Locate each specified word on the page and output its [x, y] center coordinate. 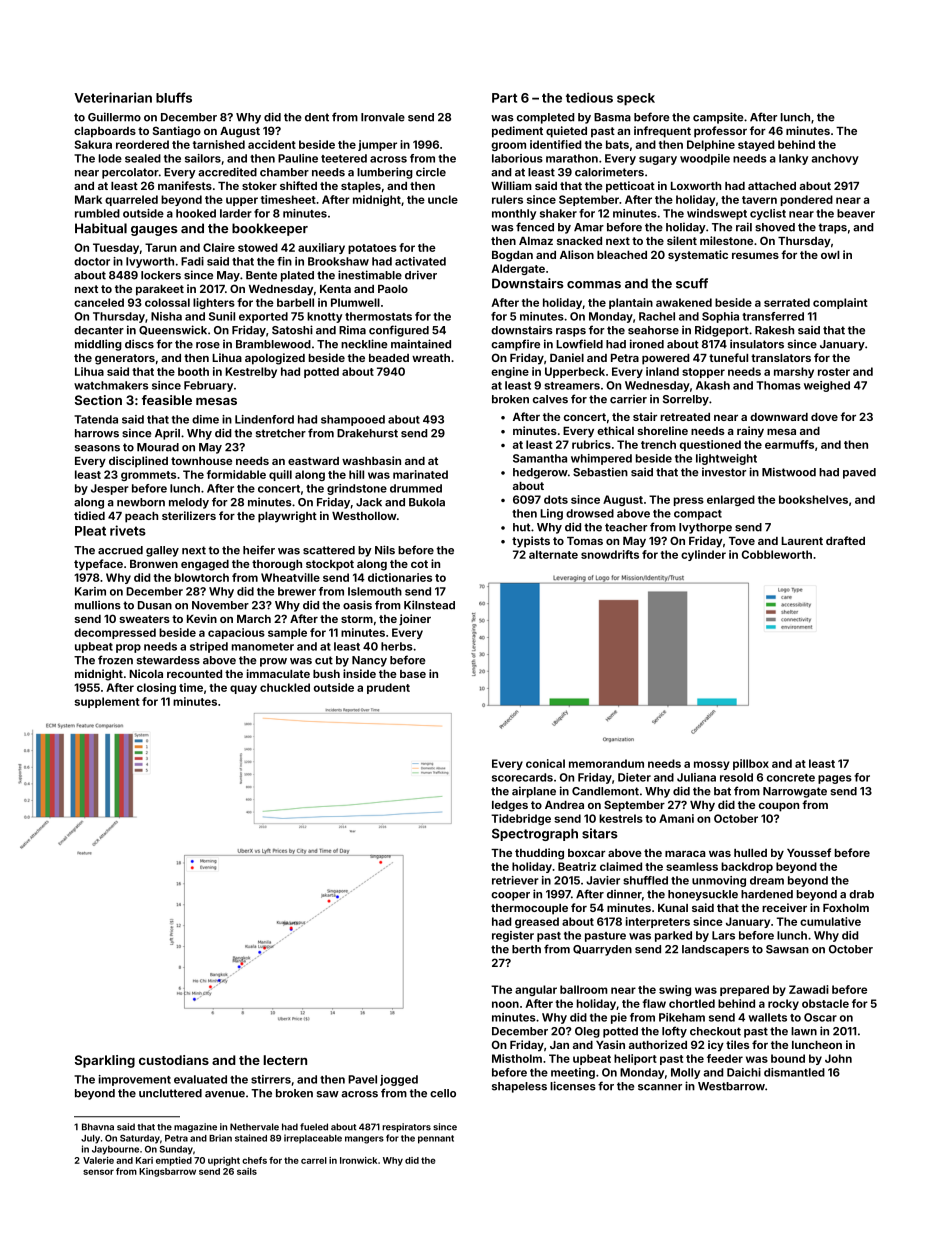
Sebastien [600, 472]
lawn [804, 1031]
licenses [573, 1086]
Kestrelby [251, 372]
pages [835, 779]
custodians [174, 1060]
